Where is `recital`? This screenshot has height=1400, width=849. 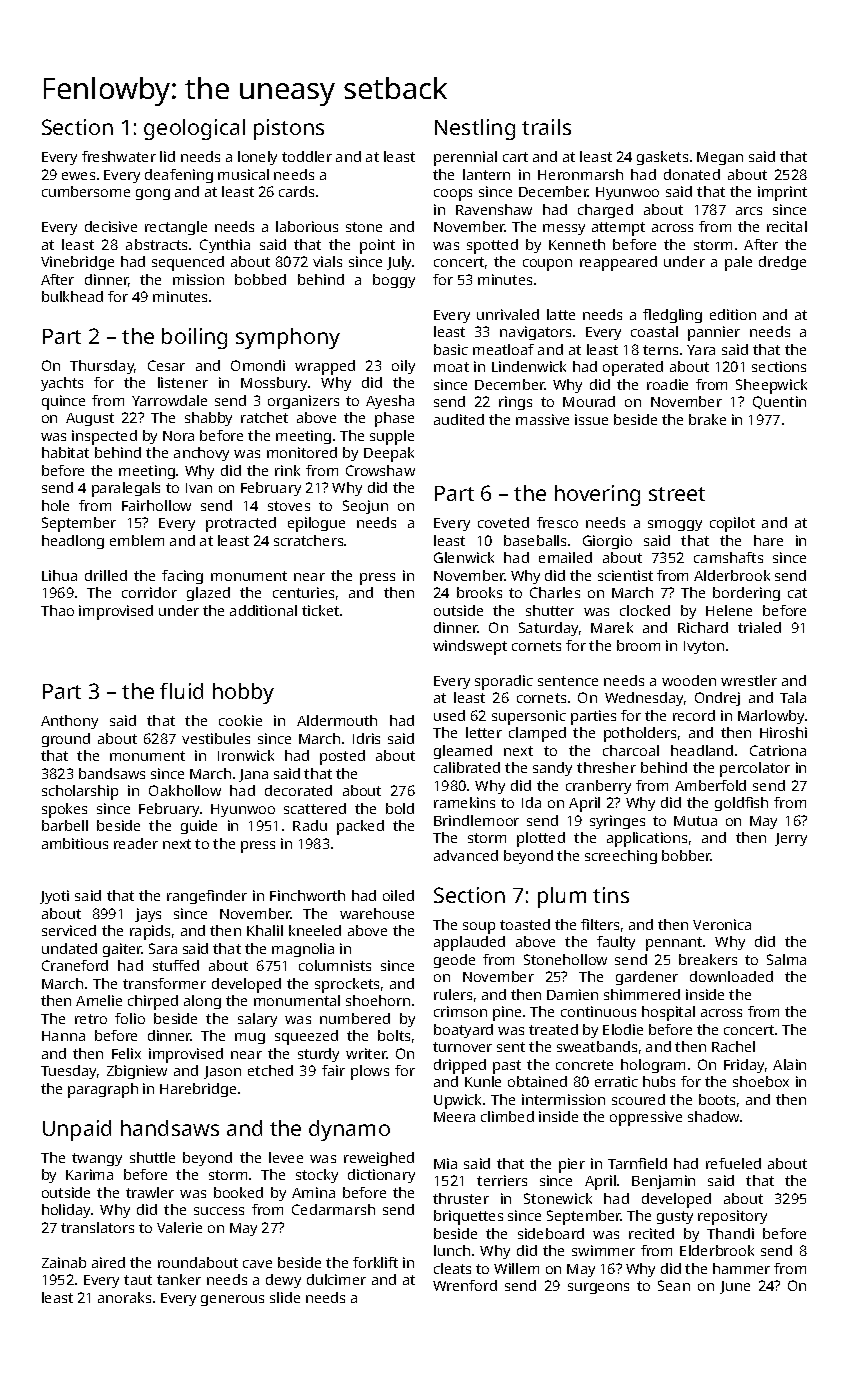 recital is located at coordinates (787, 226).
